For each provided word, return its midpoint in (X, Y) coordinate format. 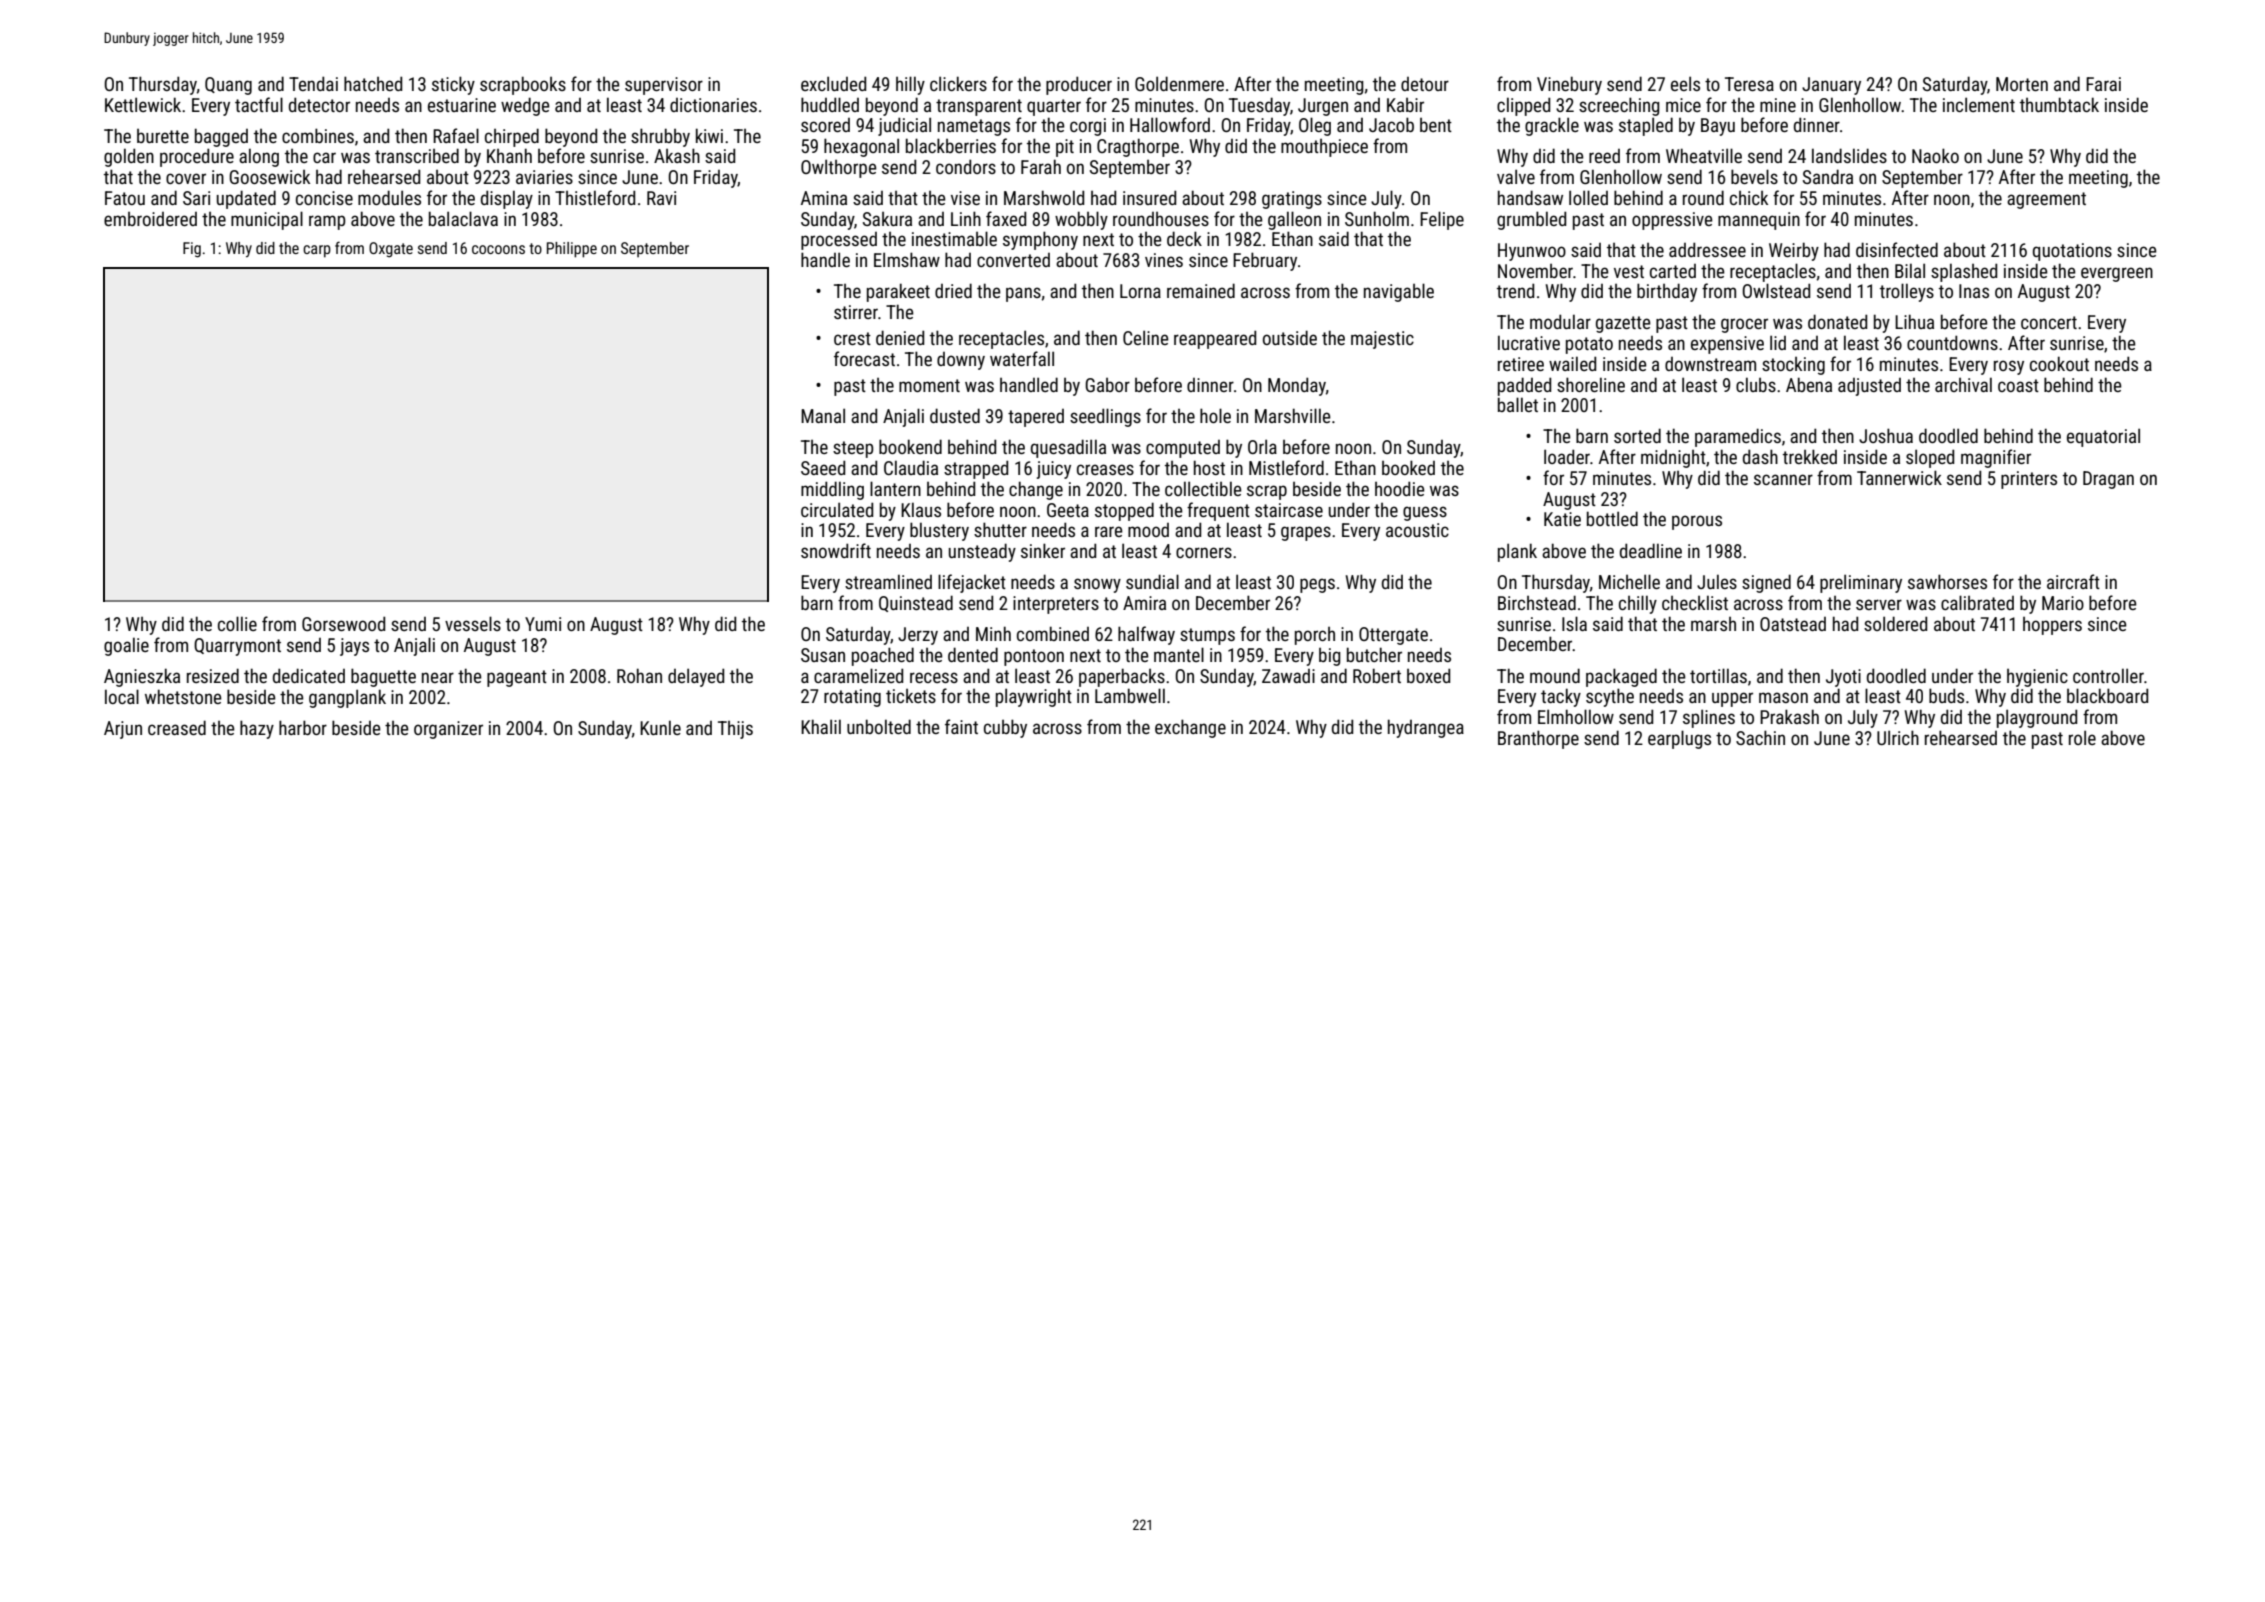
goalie (126, 646)
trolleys (1907, 292)
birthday (1667, 292)
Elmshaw (907, 259)
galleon (1294, 220)
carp (317, 251)
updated (246, 199)
